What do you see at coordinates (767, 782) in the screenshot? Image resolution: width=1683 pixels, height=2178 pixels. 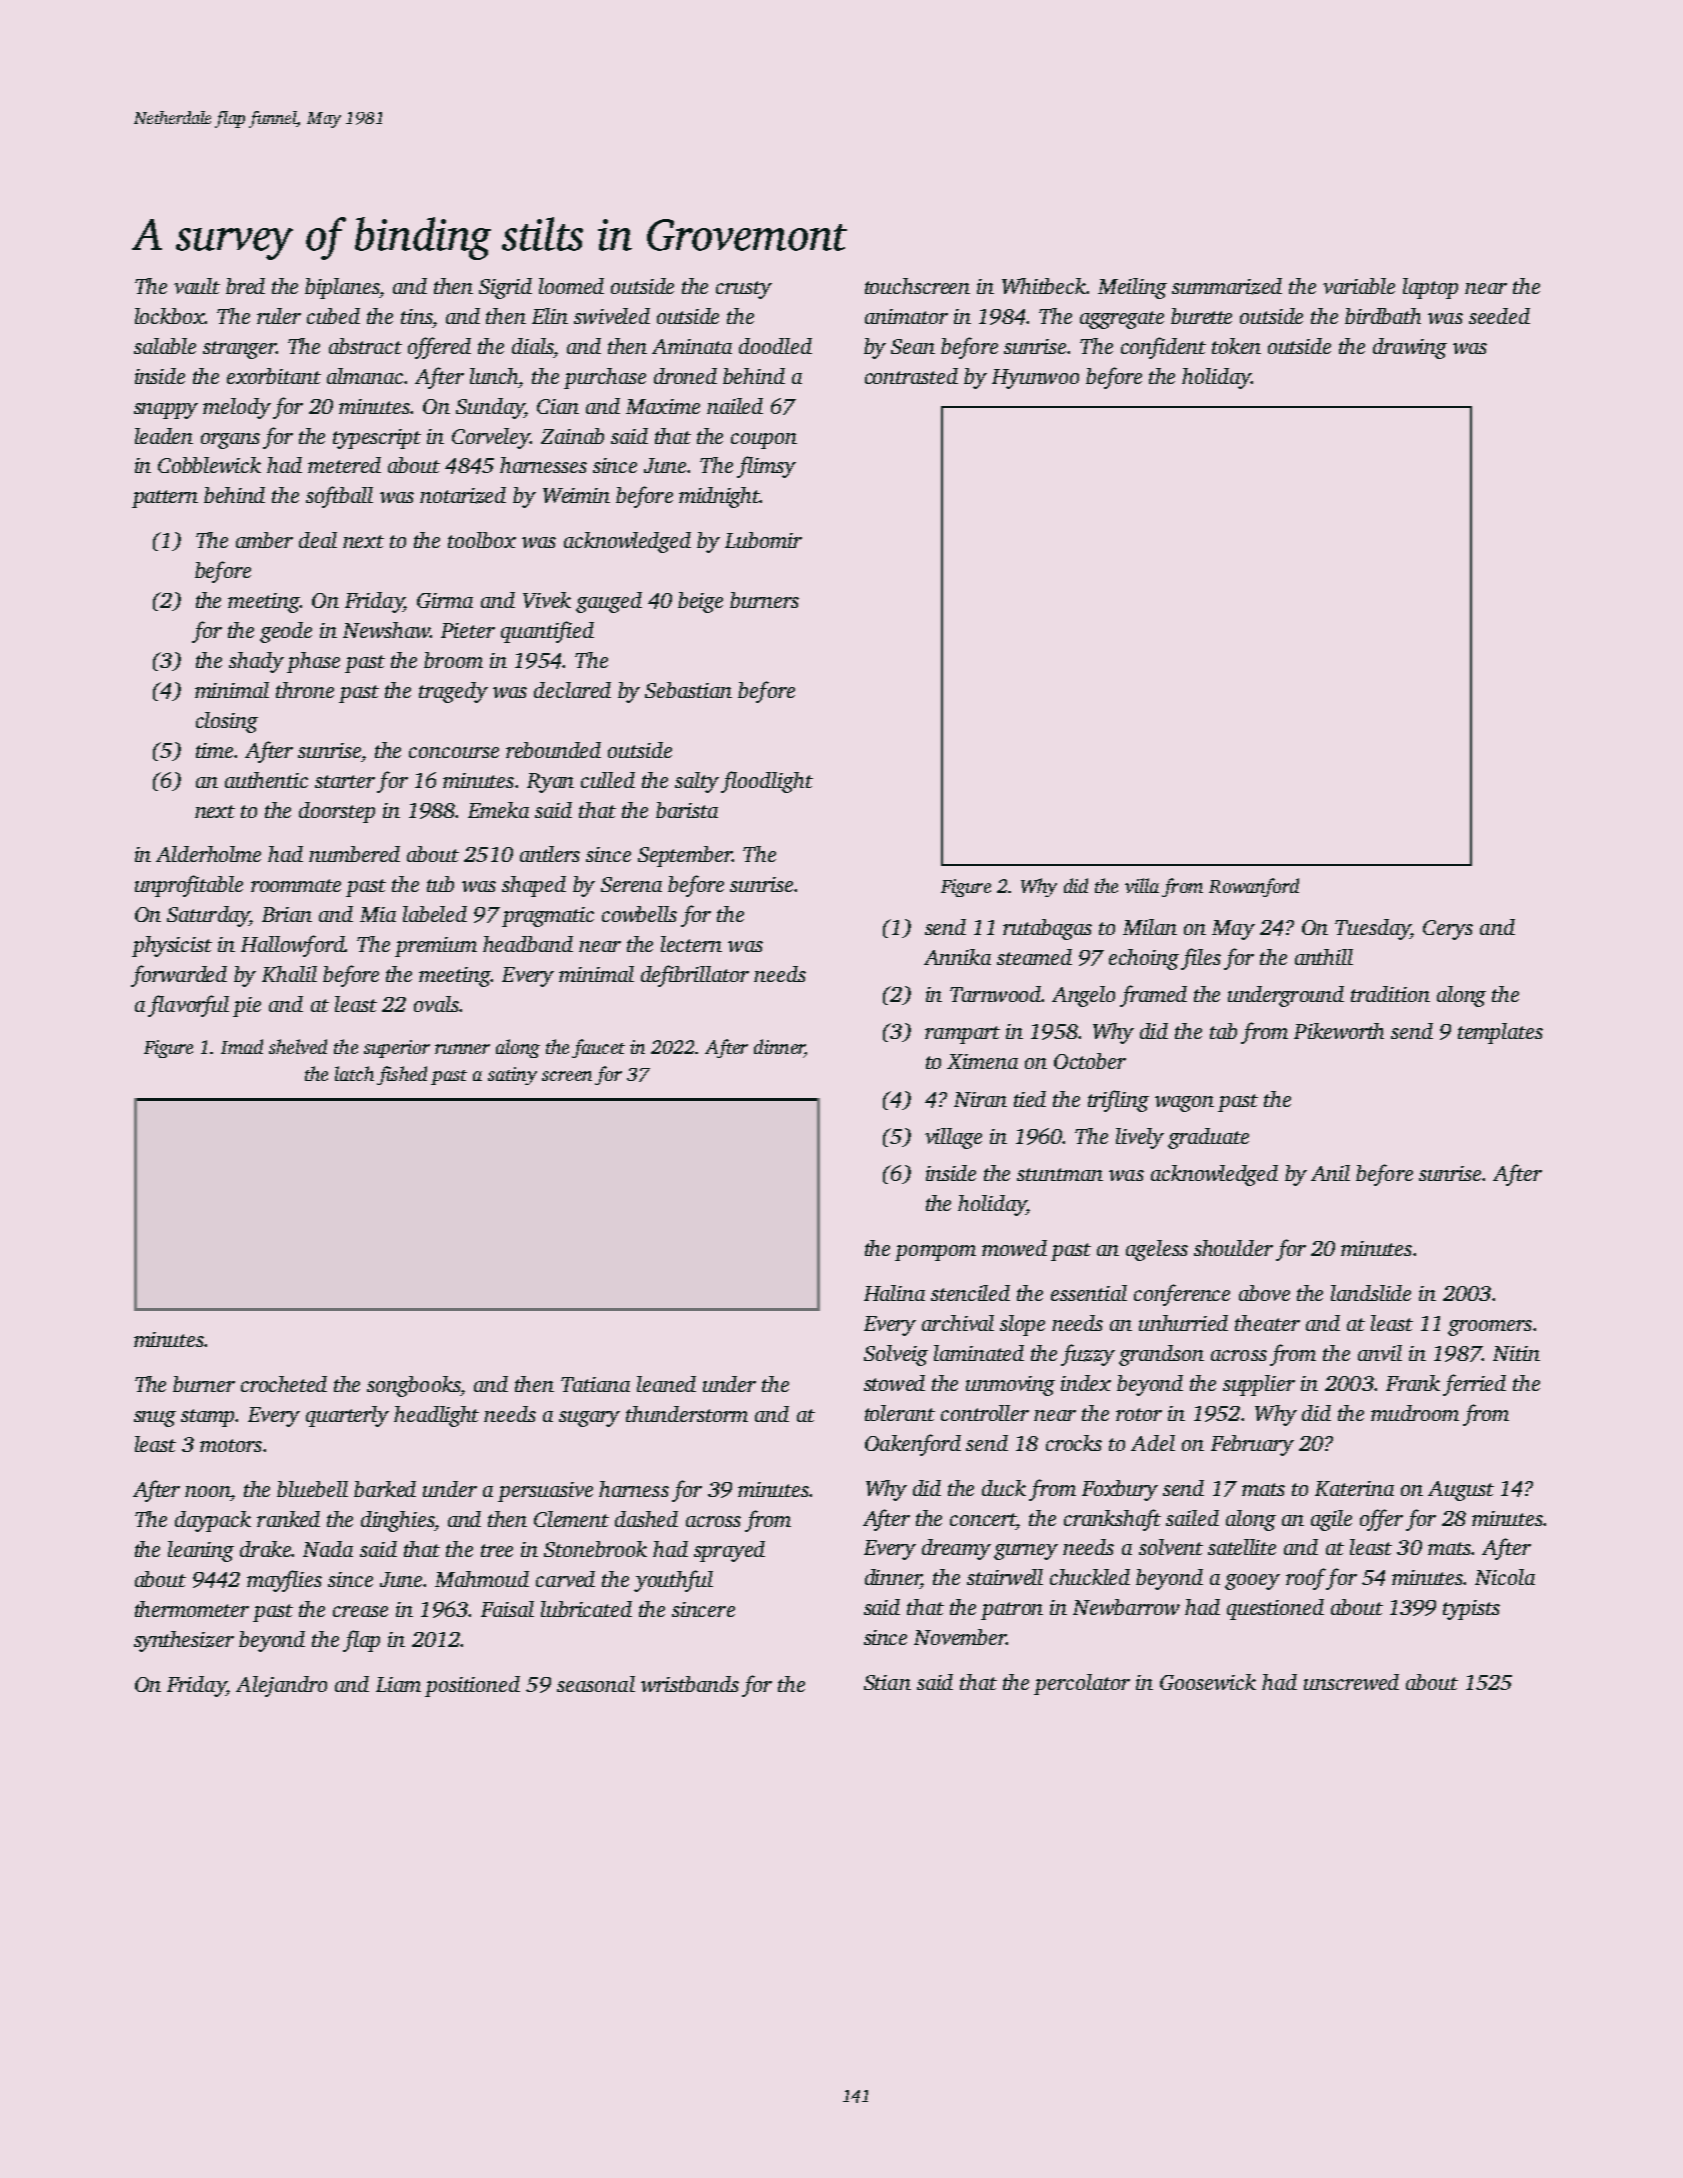 I see `floodlight` at bounding box center [767, 782].
